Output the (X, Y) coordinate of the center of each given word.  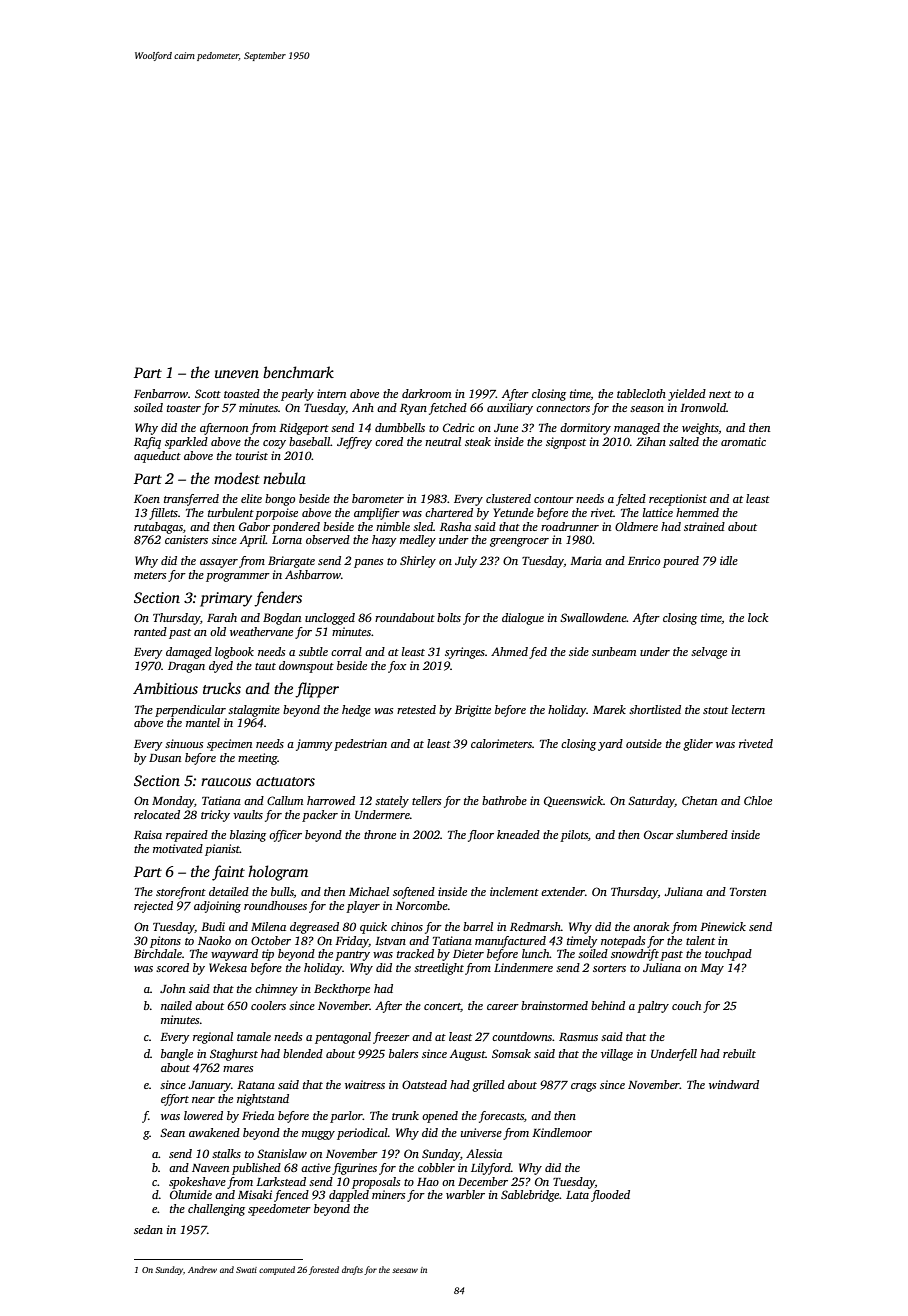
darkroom (426, 393)
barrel (478, 926)
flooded (610, 1196)
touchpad (728, 955)
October (271, 940)
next (720, 394)
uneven (237, 374)
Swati (246, 1270)
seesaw (405, 1270)
